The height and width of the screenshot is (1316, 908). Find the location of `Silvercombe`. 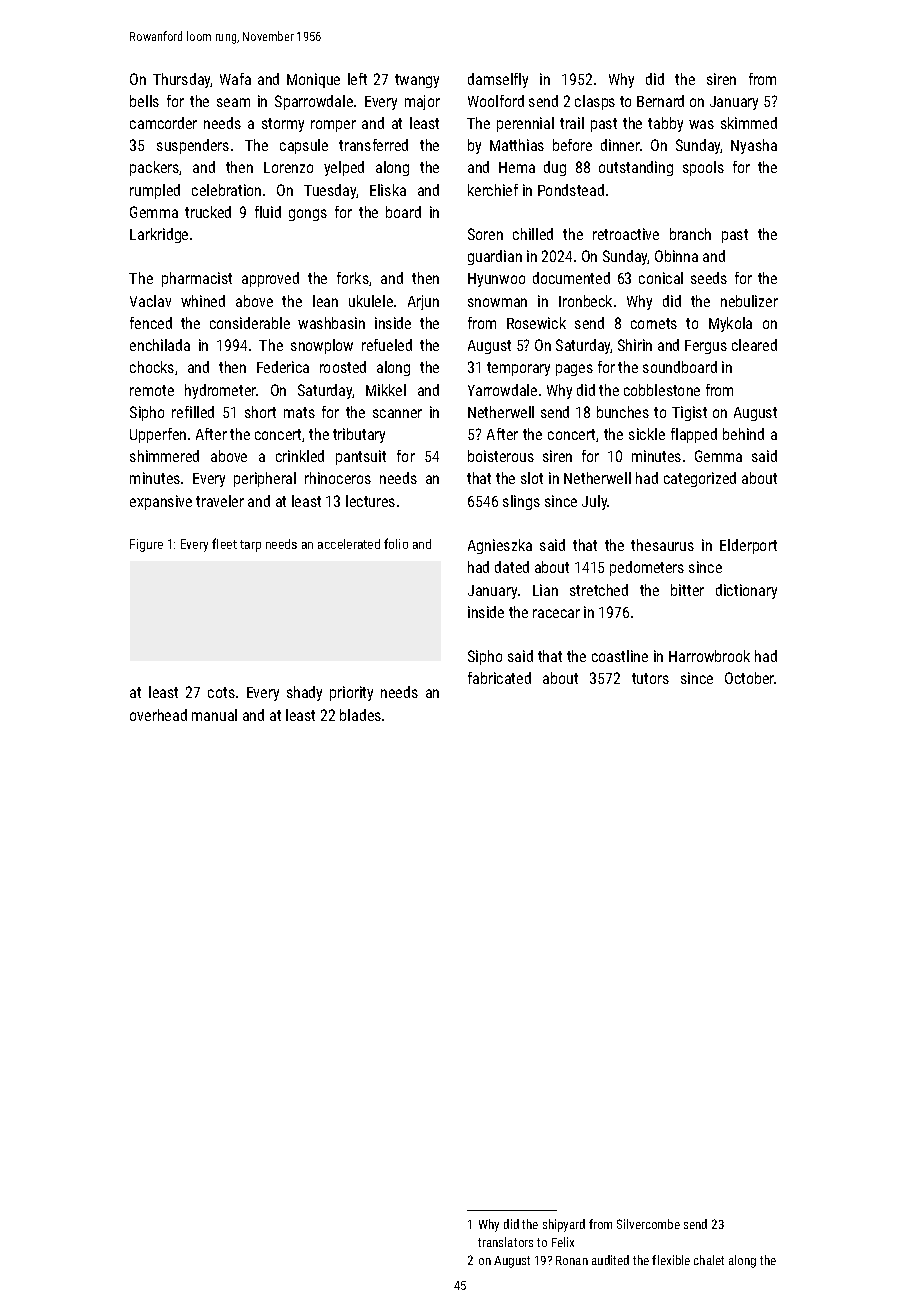

Silvercombe is located at coordinates (648, 1224).
